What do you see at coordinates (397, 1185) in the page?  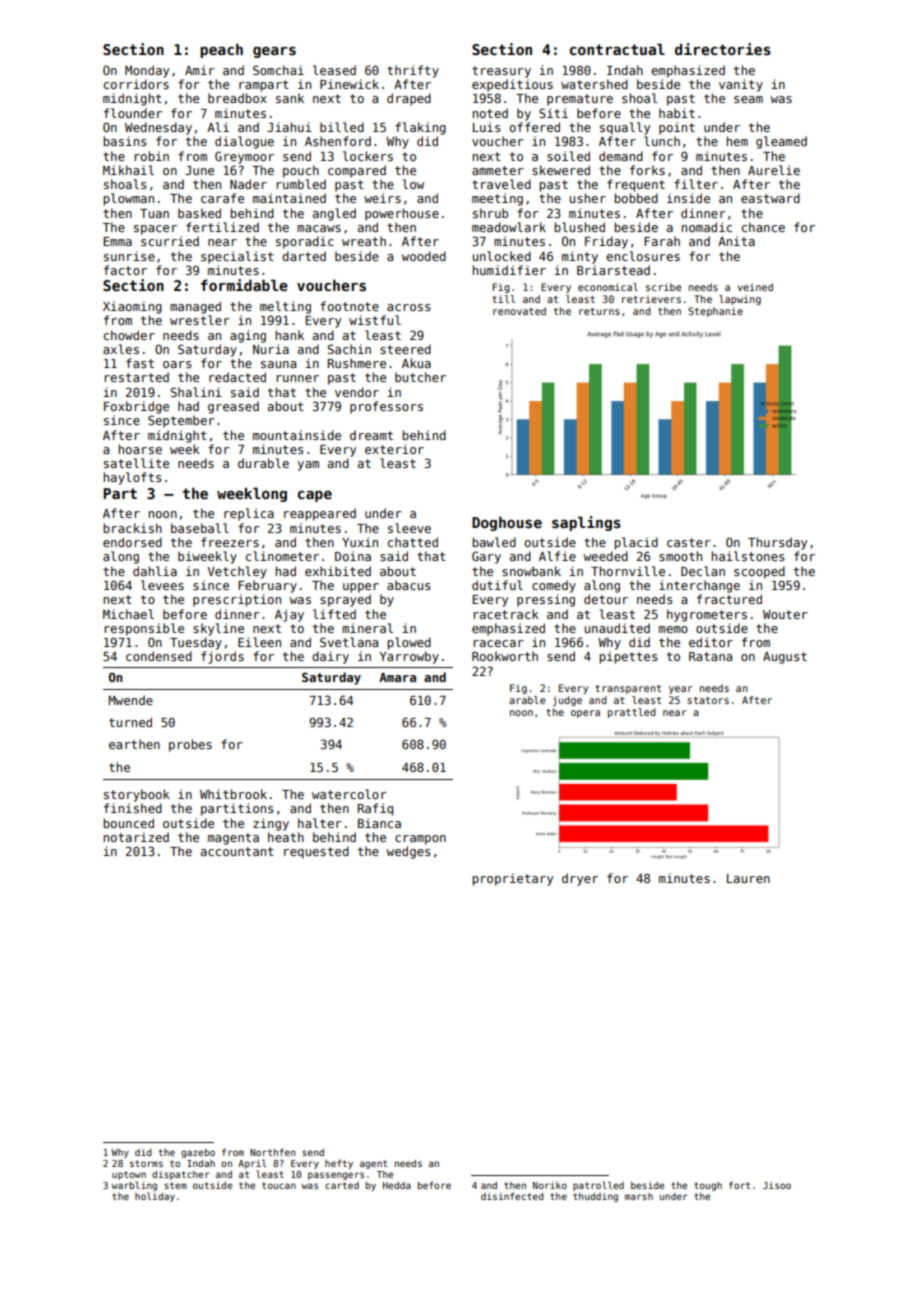 I see `Hedda` at bounding box center [397, 1185].
